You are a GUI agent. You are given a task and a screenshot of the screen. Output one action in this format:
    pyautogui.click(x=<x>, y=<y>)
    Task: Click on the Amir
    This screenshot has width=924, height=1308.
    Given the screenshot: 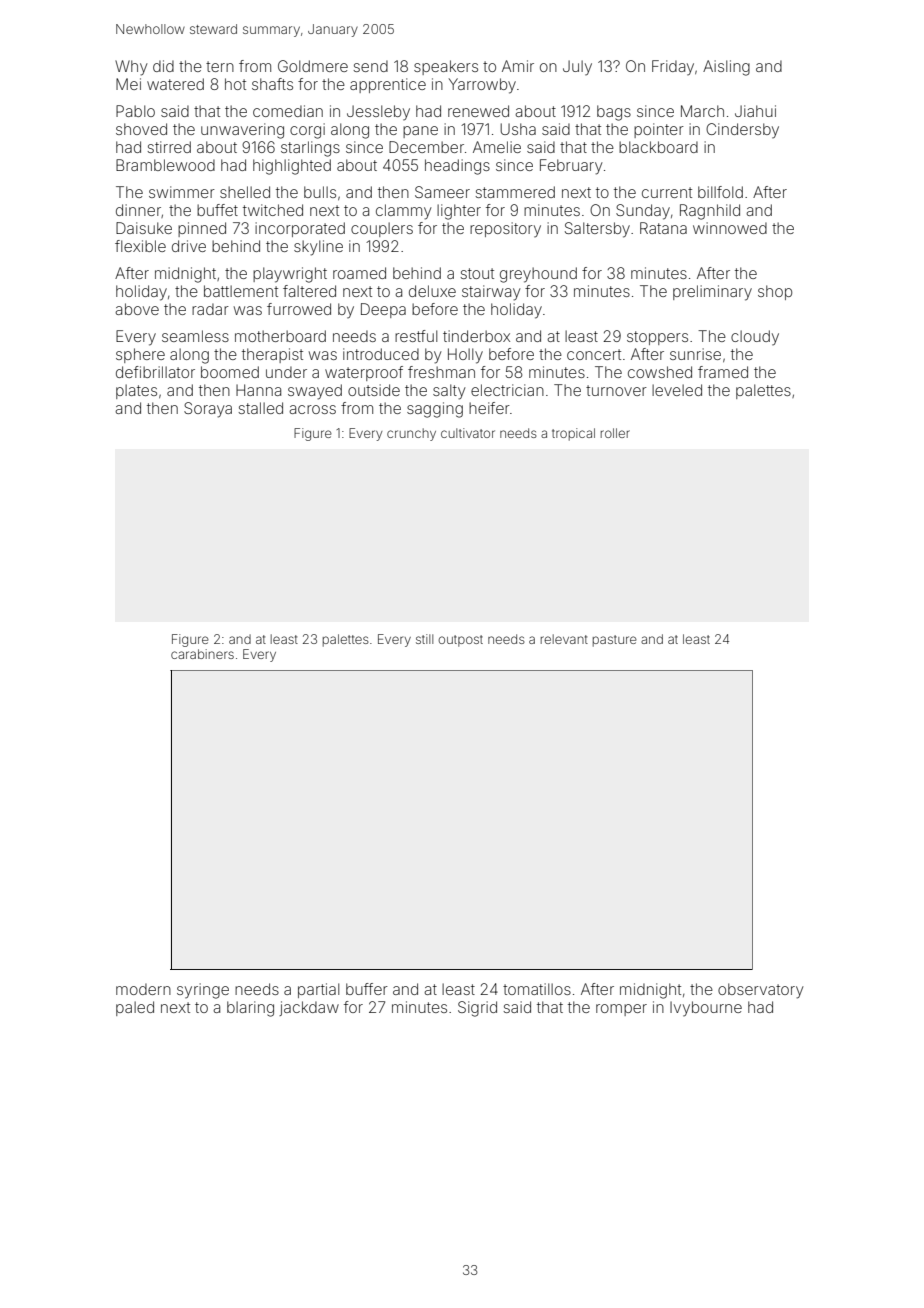 What is the action you would take?
    pyautogui.click(x=518, y=66)
